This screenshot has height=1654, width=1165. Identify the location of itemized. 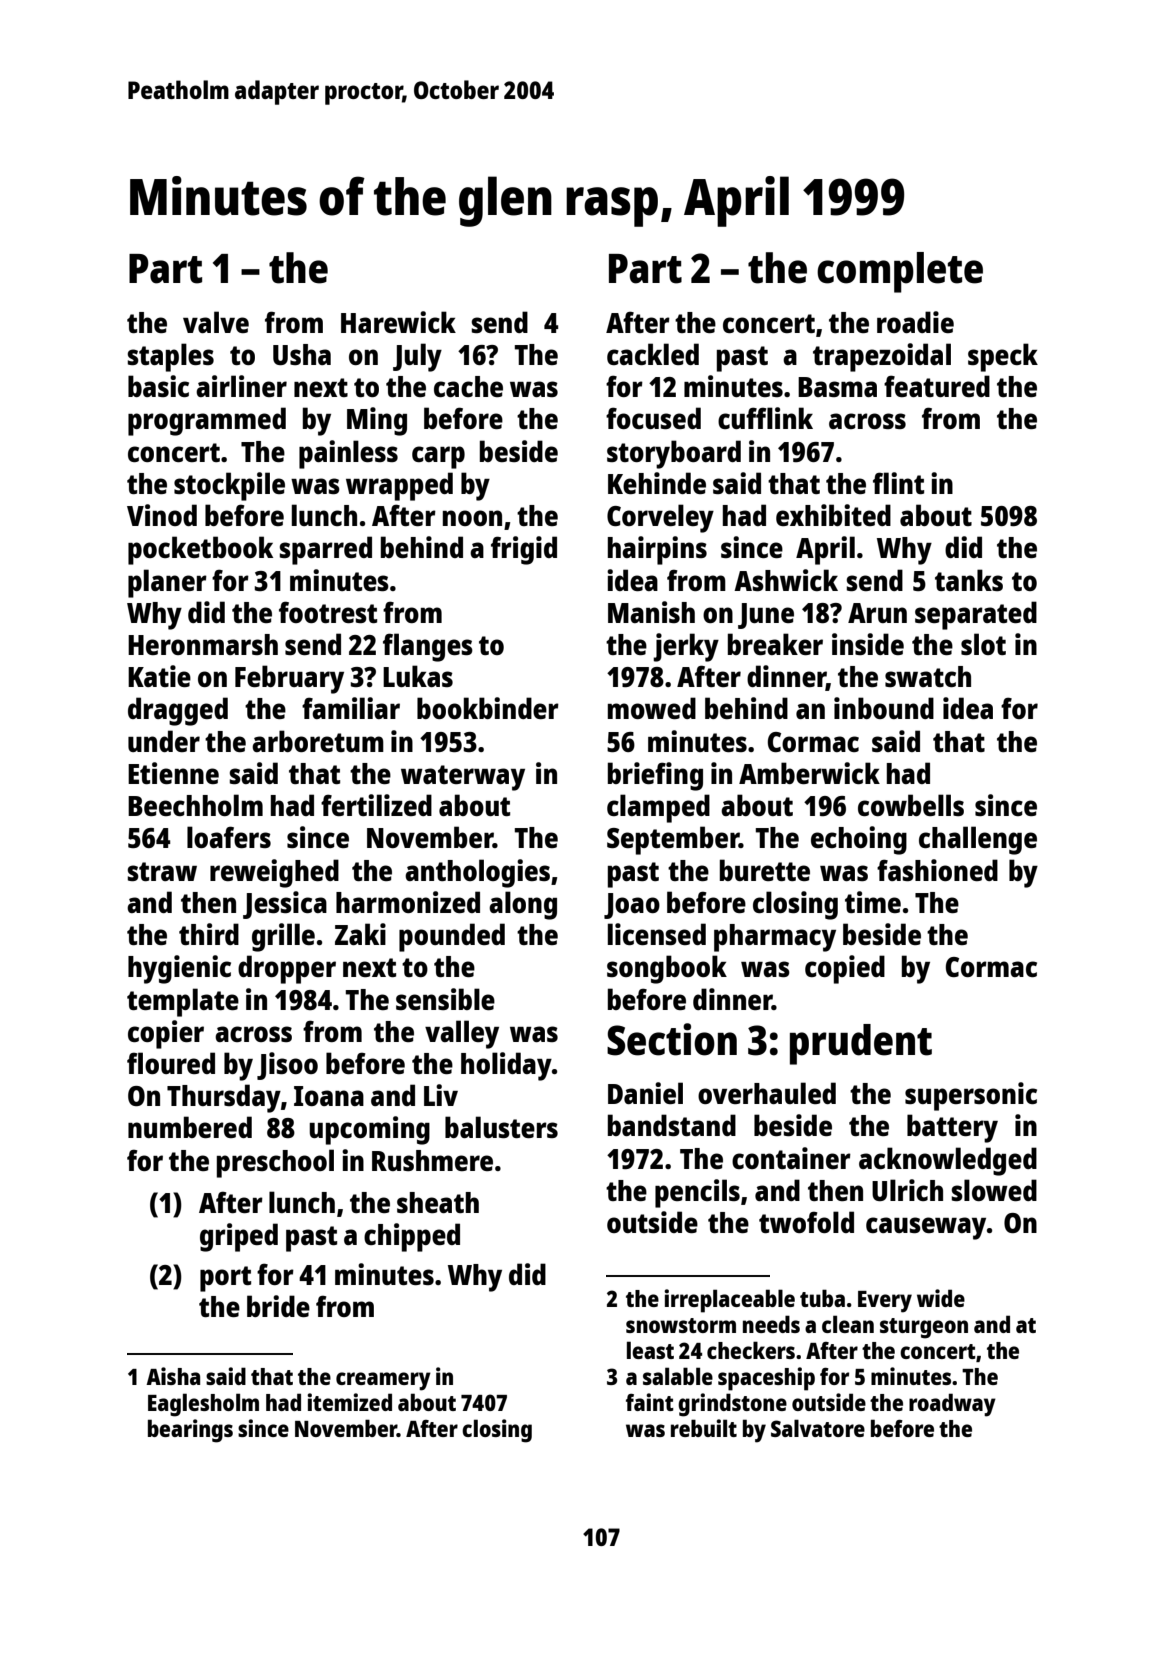
(349, 1402).
